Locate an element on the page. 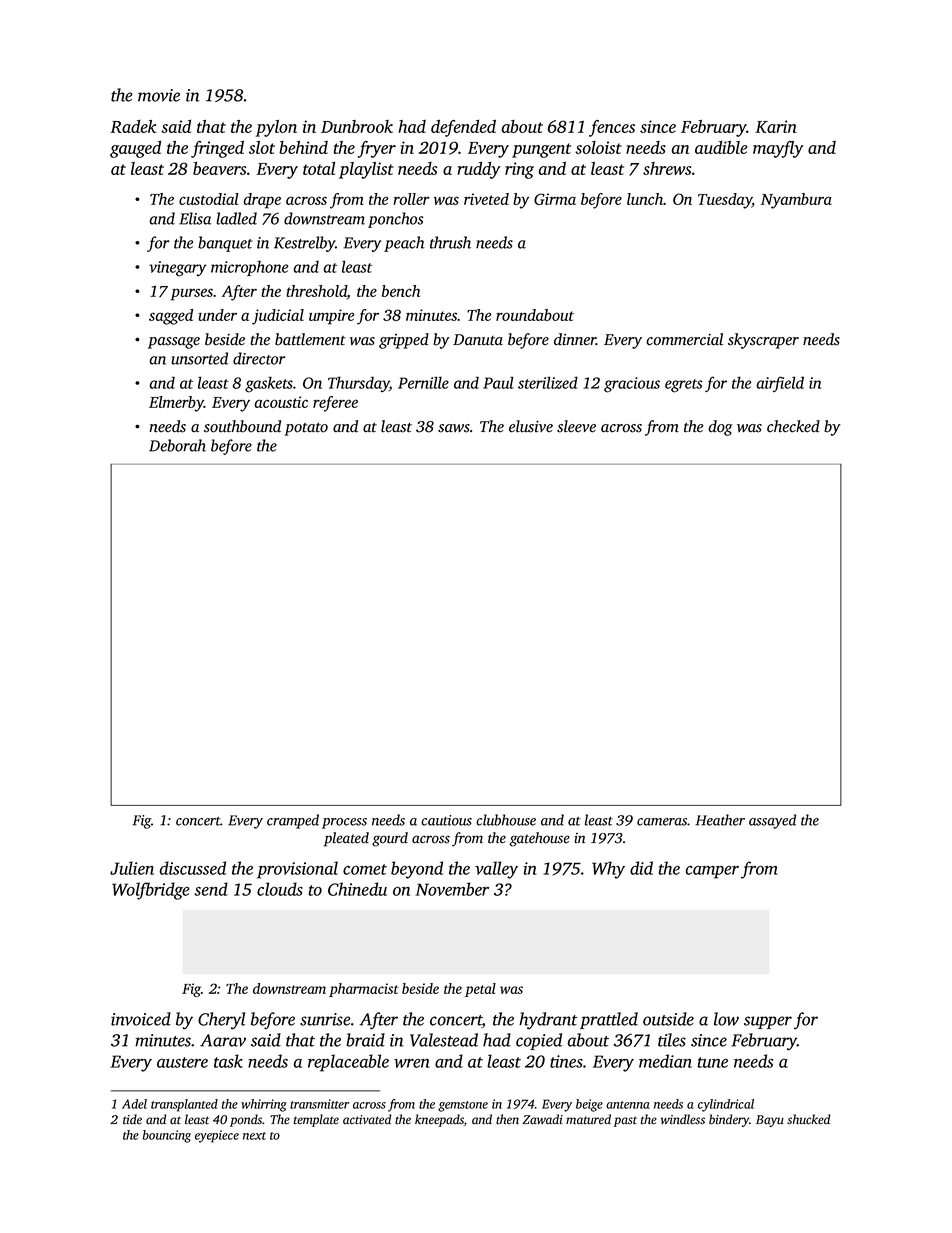 This page has width=952, height=1233. saws is located at coordinates (454, 428).
